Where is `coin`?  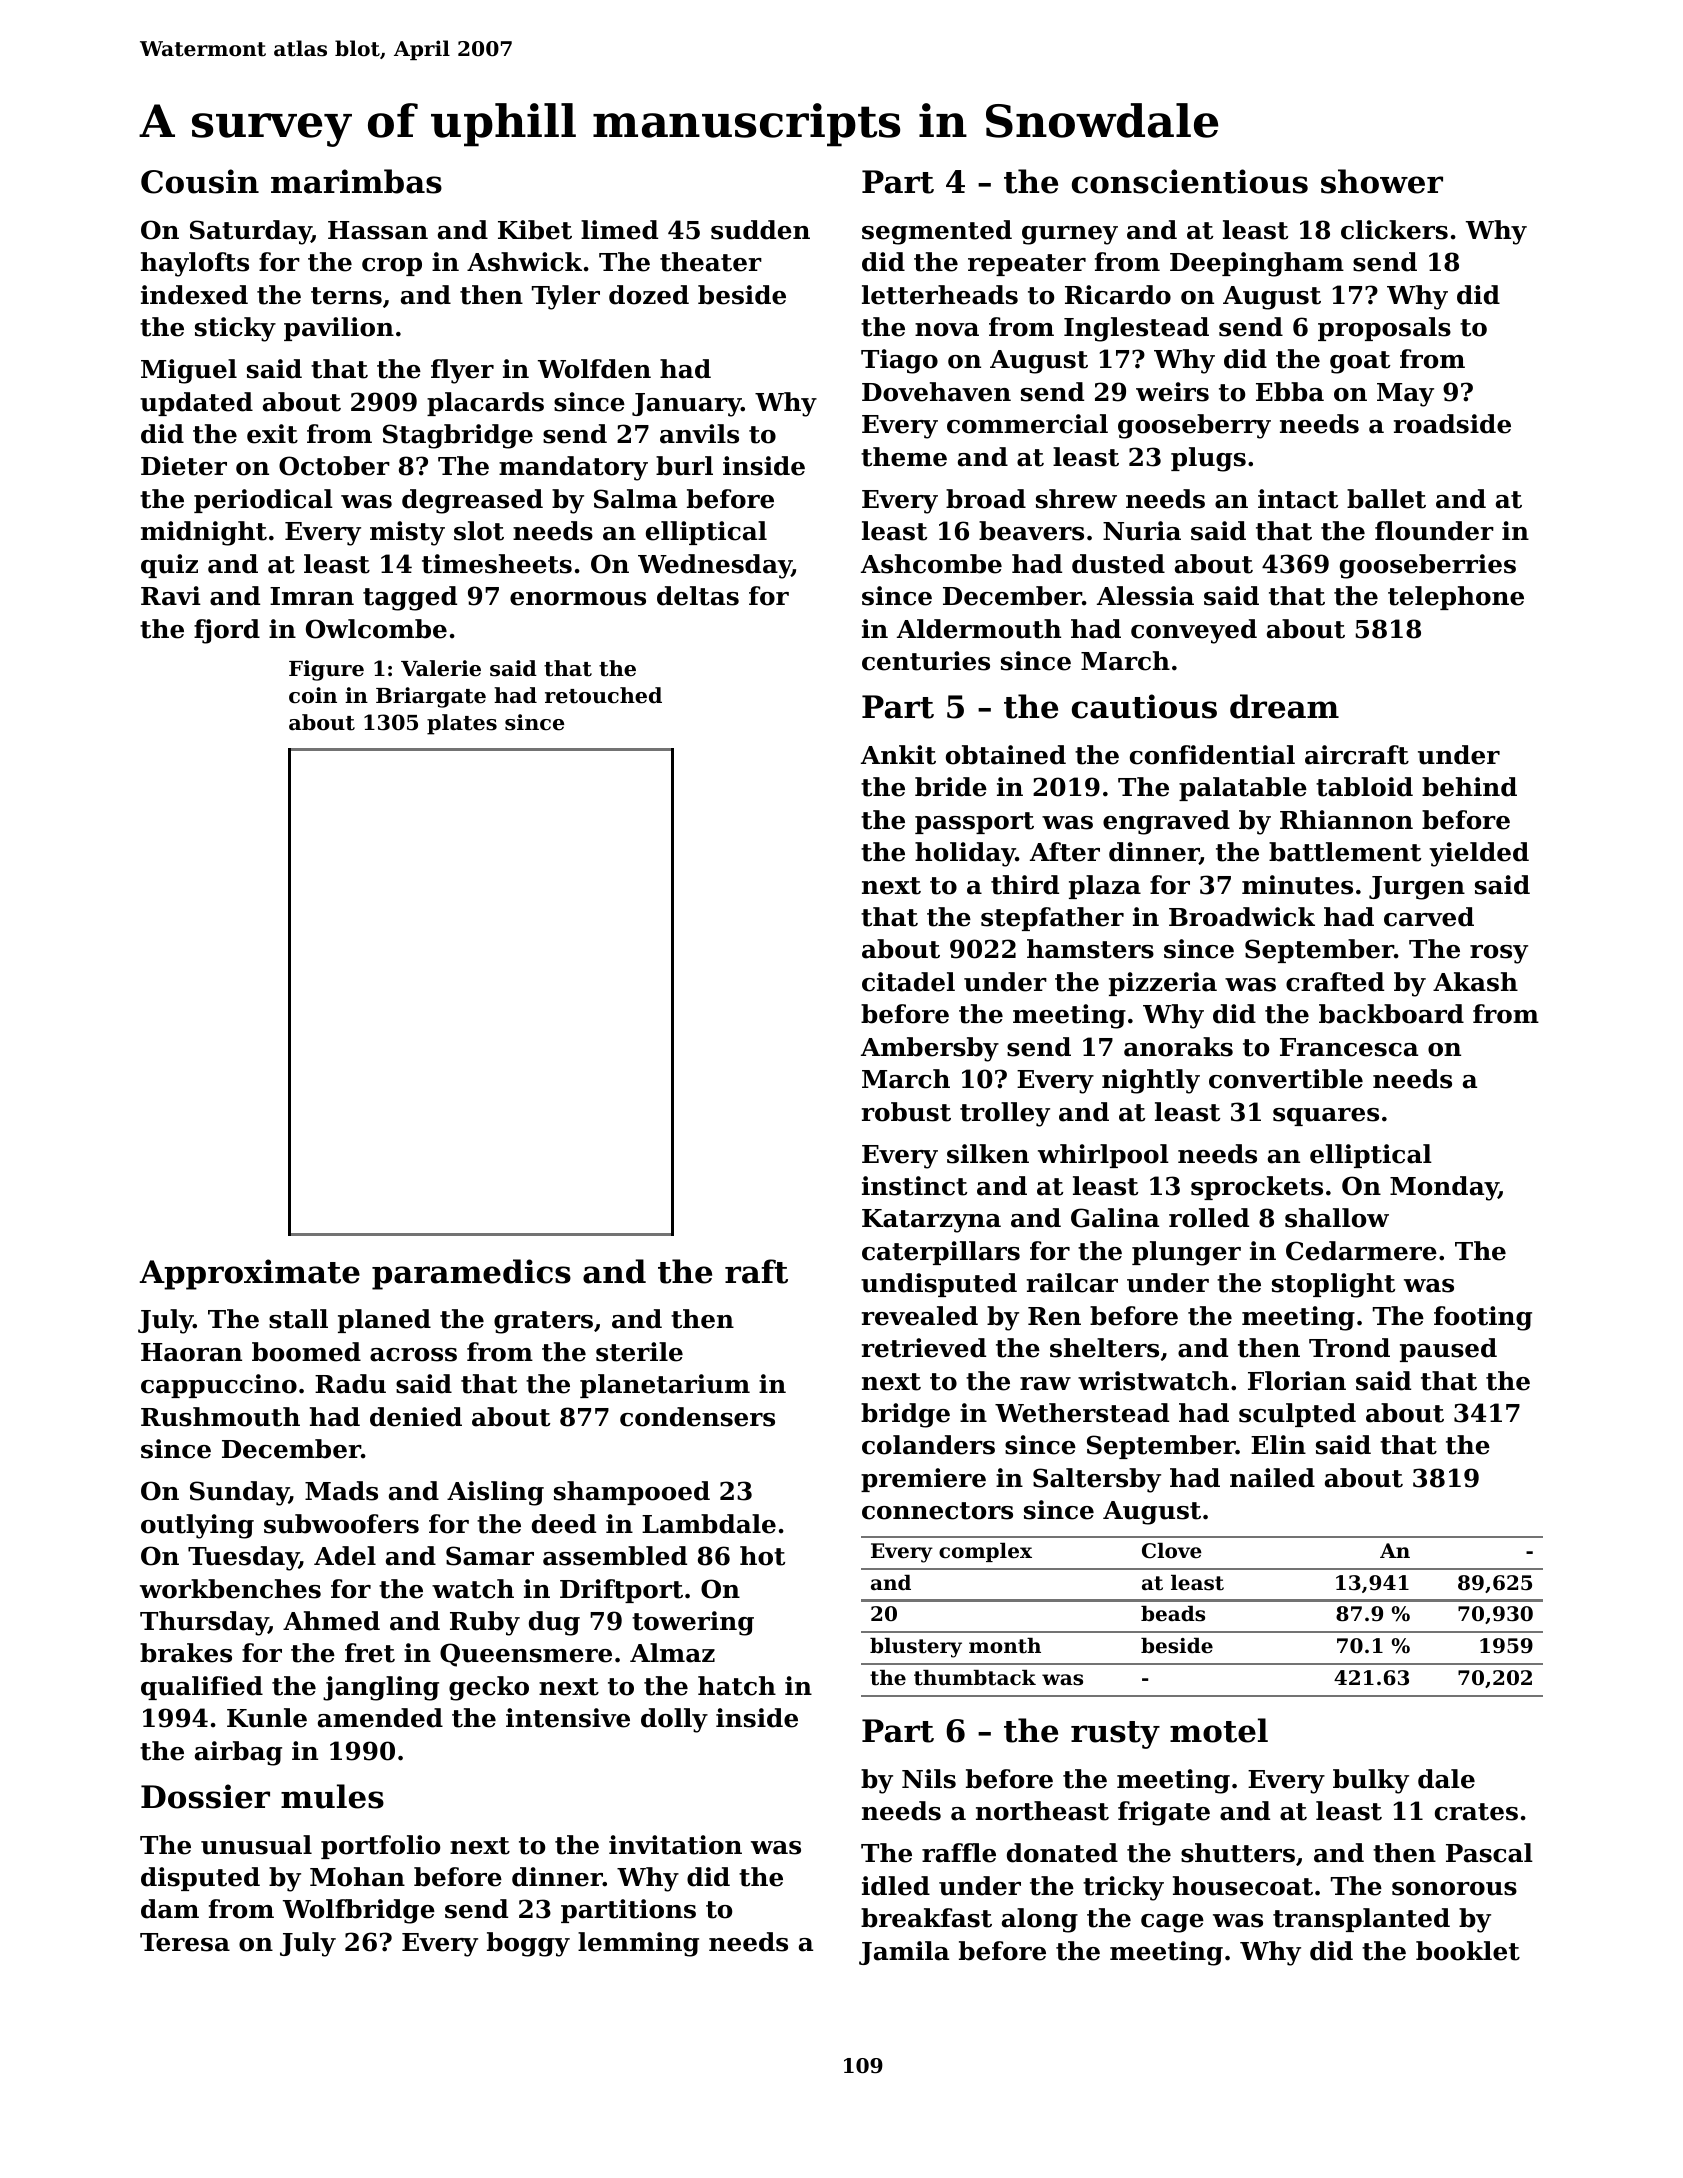 coin is located at coordinates (313, 695).
